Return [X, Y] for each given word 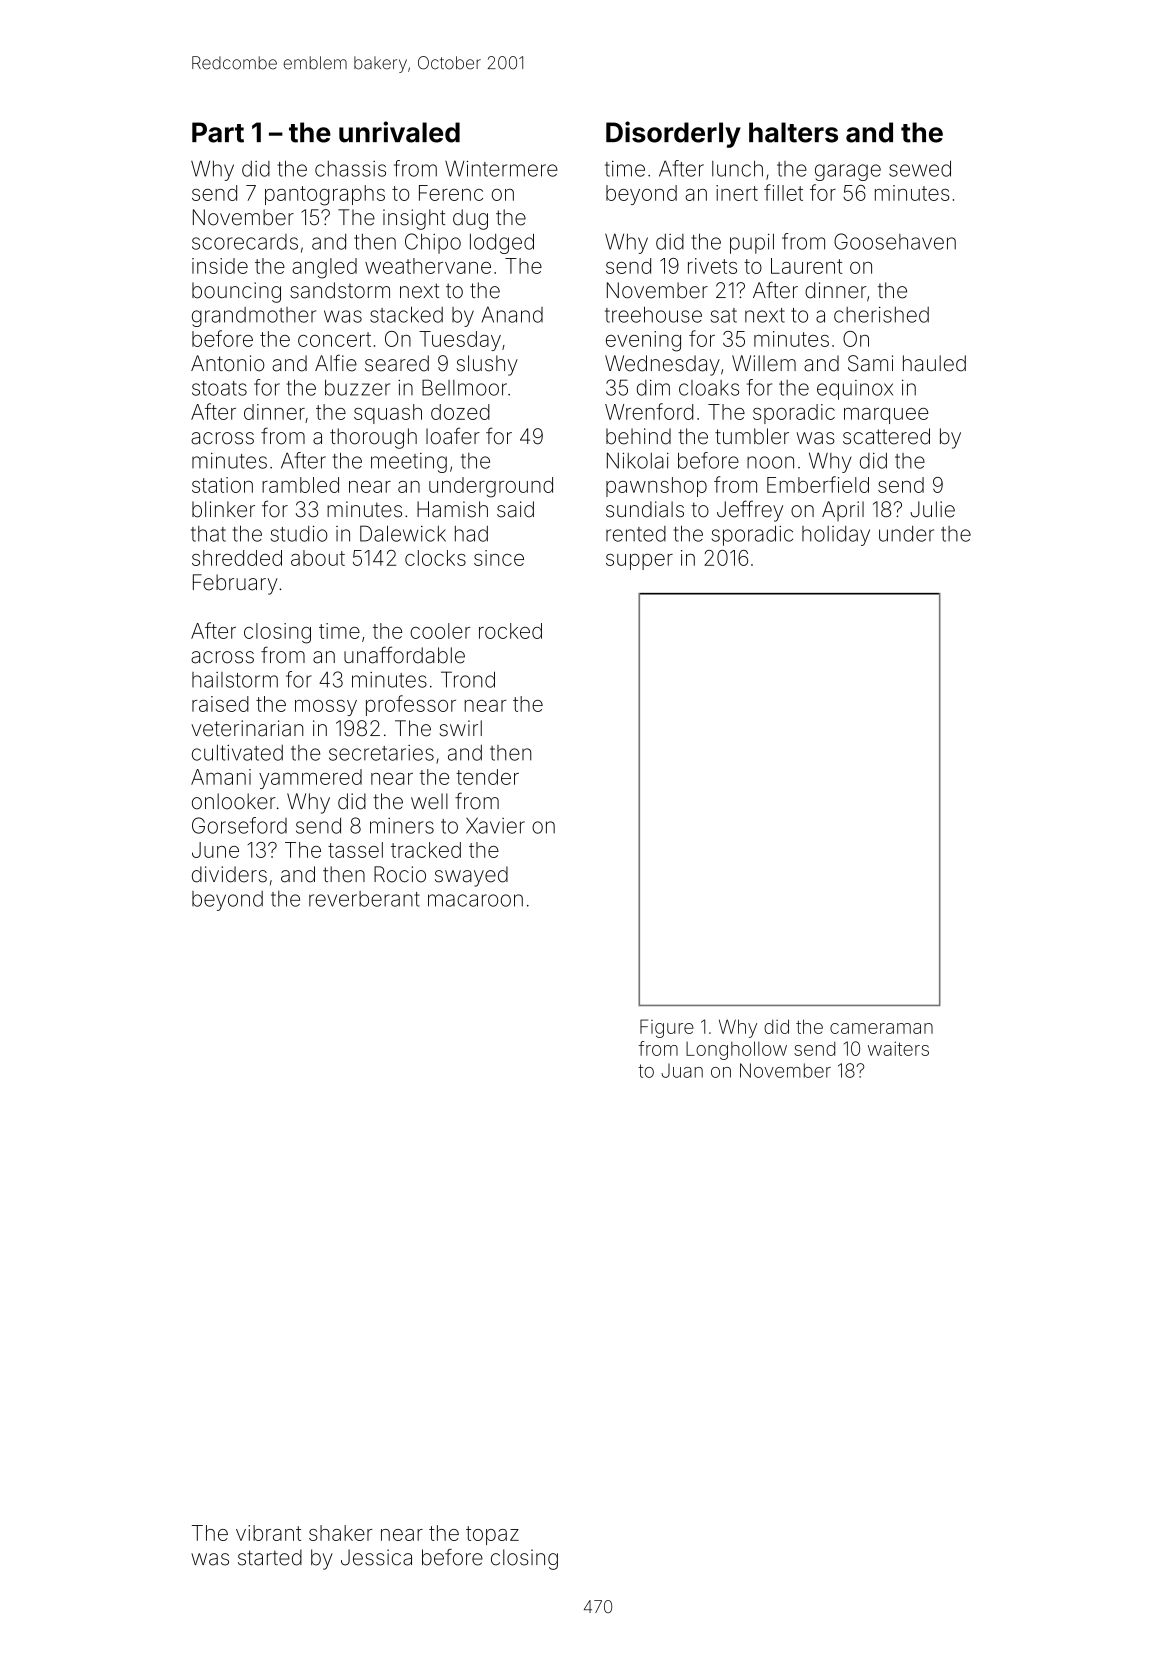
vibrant [268, 1533]
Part [218, 132]
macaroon [475, 900]
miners [402, 826]
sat [724, 315]
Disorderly [673, 134]
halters [793, 132]
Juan [682, 1071]
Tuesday [460, 341]
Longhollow [736, 1050]
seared [397, 363]
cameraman [881, 1028]
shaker [341, 1533]
